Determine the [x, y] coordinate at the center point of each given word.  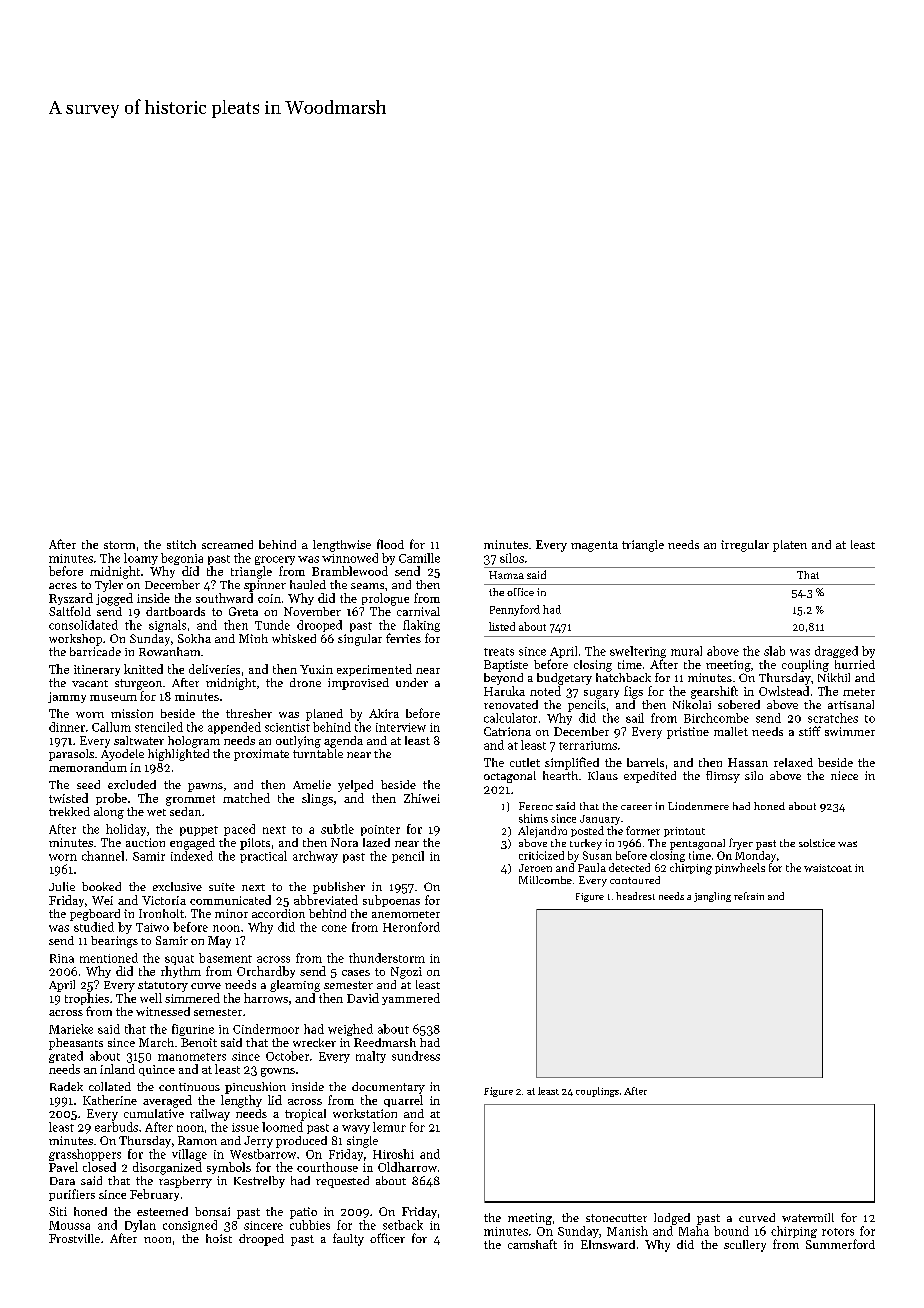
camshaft [532, 1244]
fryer [741, 844]
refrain [749, 896]
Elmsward [608, 1244]
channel [103, 856]
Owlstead [784, 691]
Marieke [71, 1029]
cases [356, 973]
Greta [243, 611]
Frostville [74, 1238]
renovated [511, 704]
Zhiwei [422, 798]
